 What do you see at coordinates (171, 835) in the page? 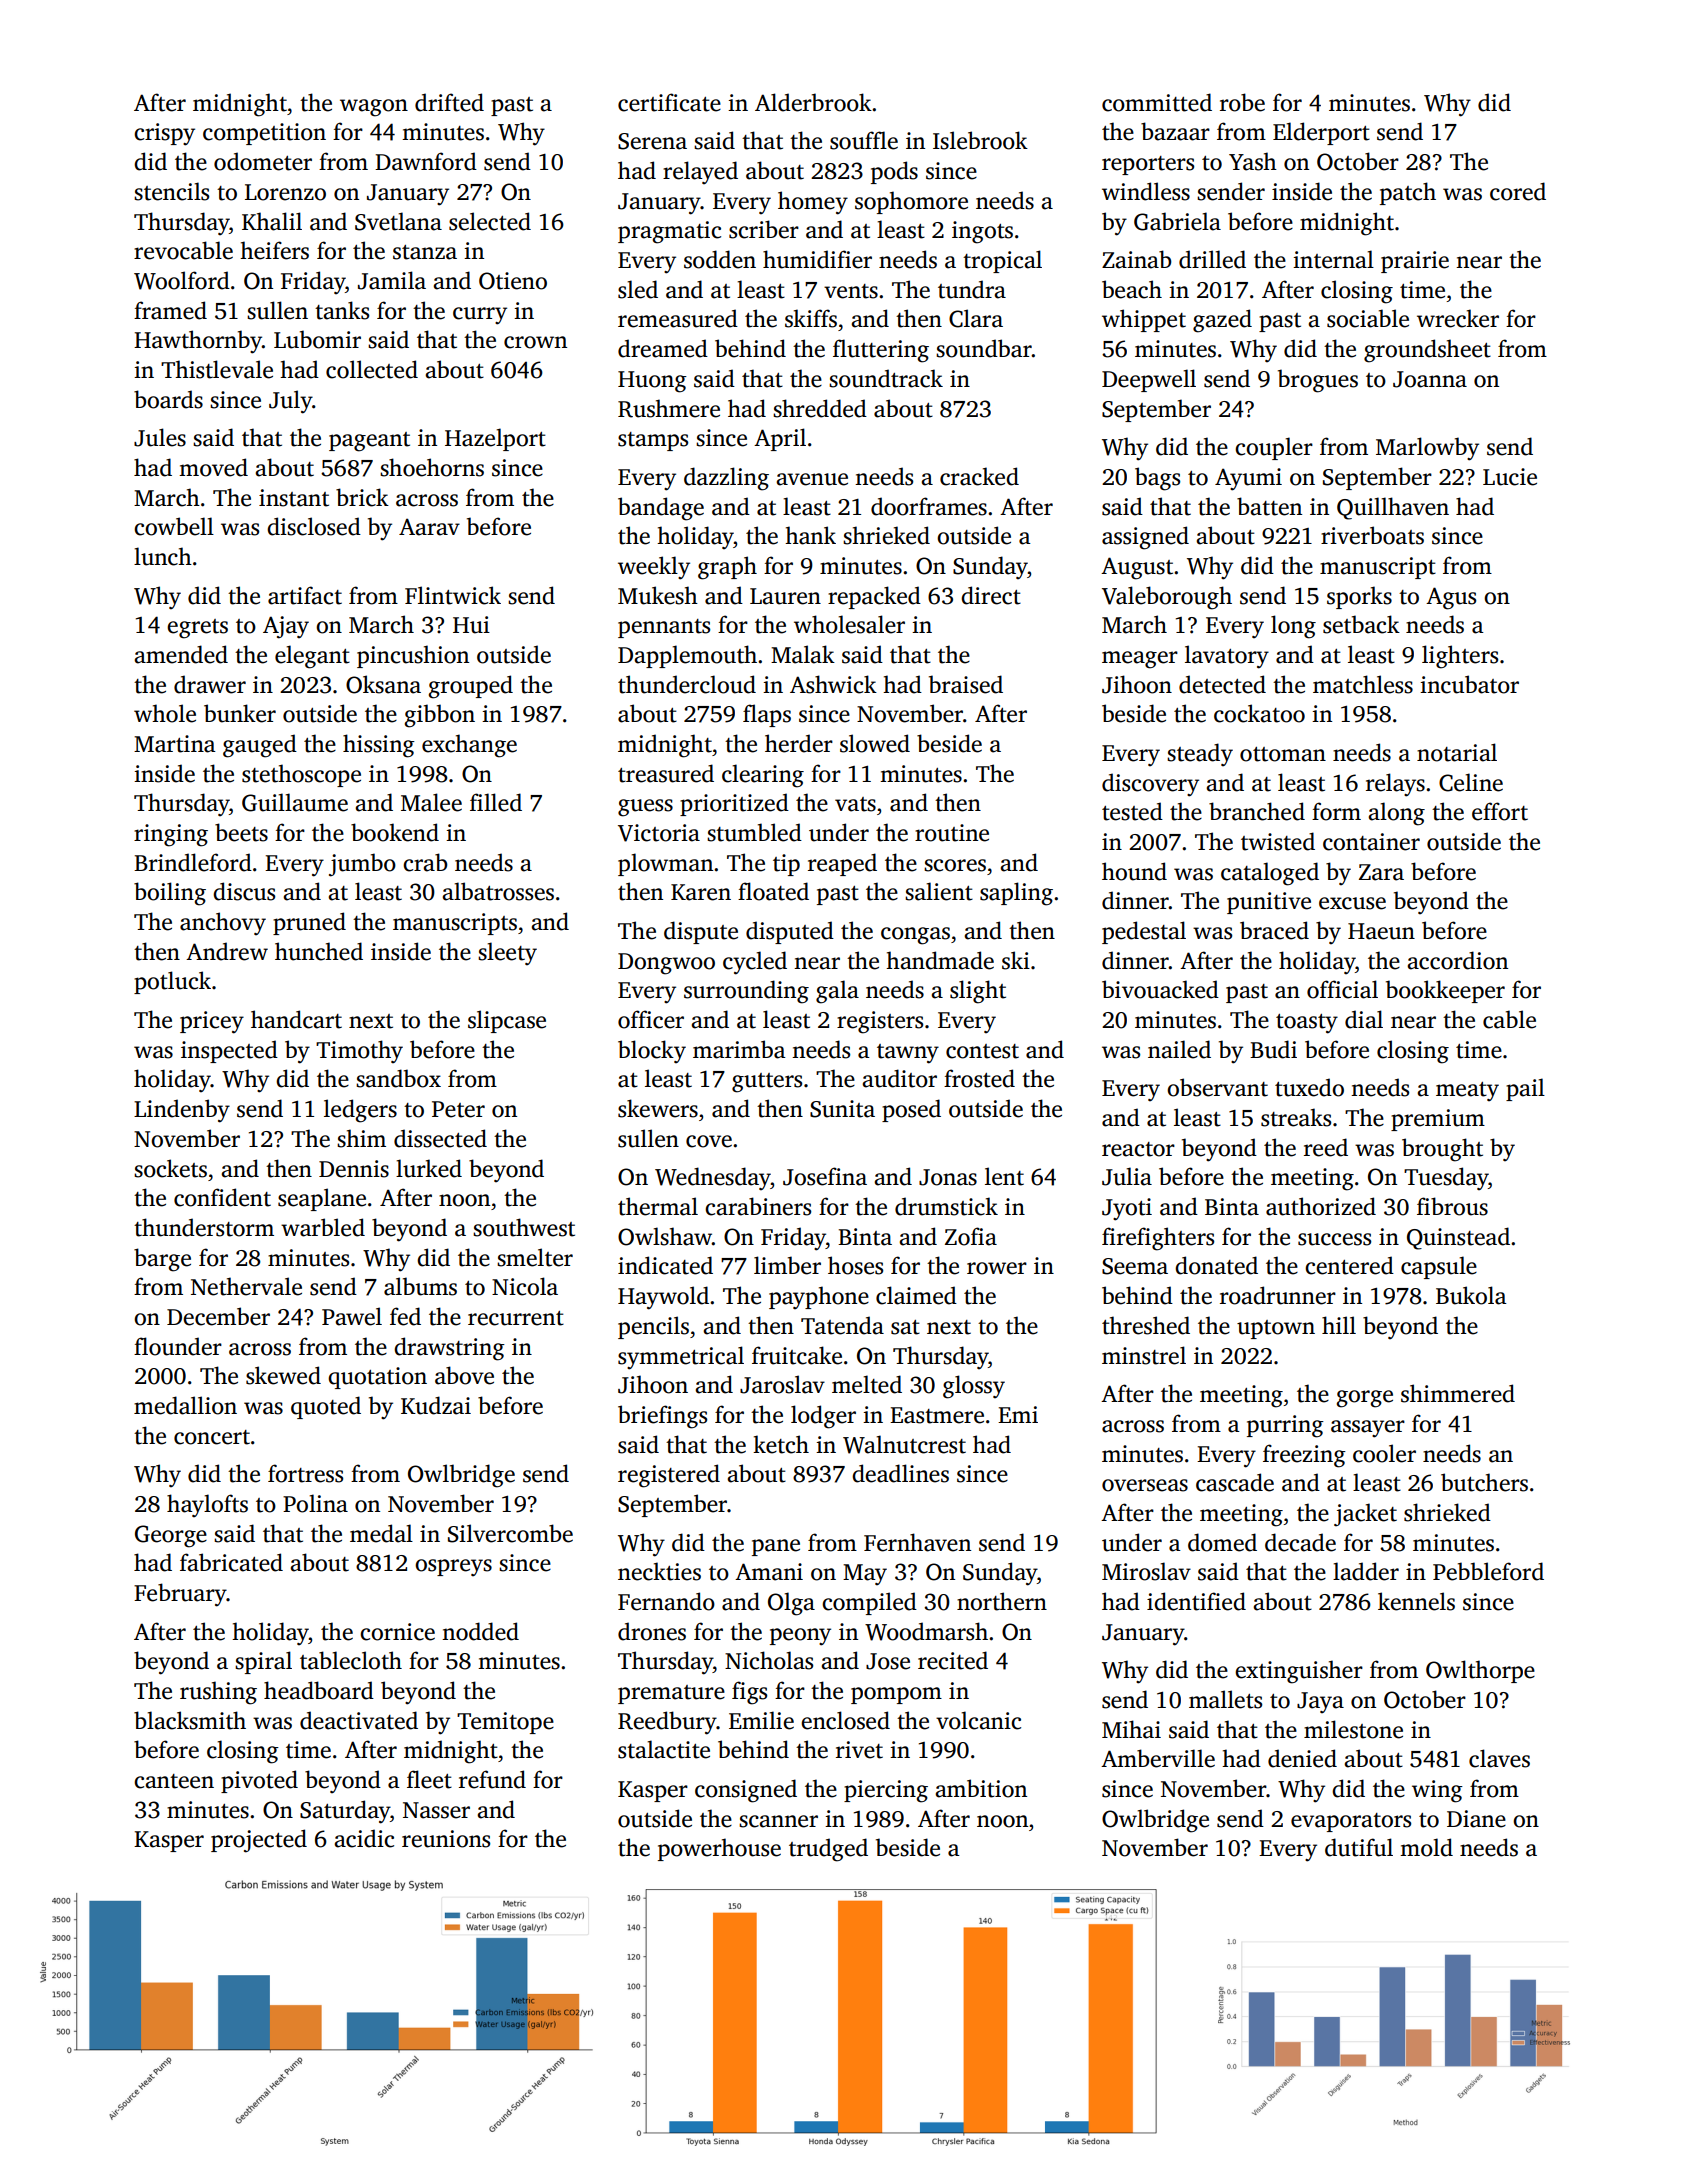
I see `ringing` at bounding box center [171, 835].
